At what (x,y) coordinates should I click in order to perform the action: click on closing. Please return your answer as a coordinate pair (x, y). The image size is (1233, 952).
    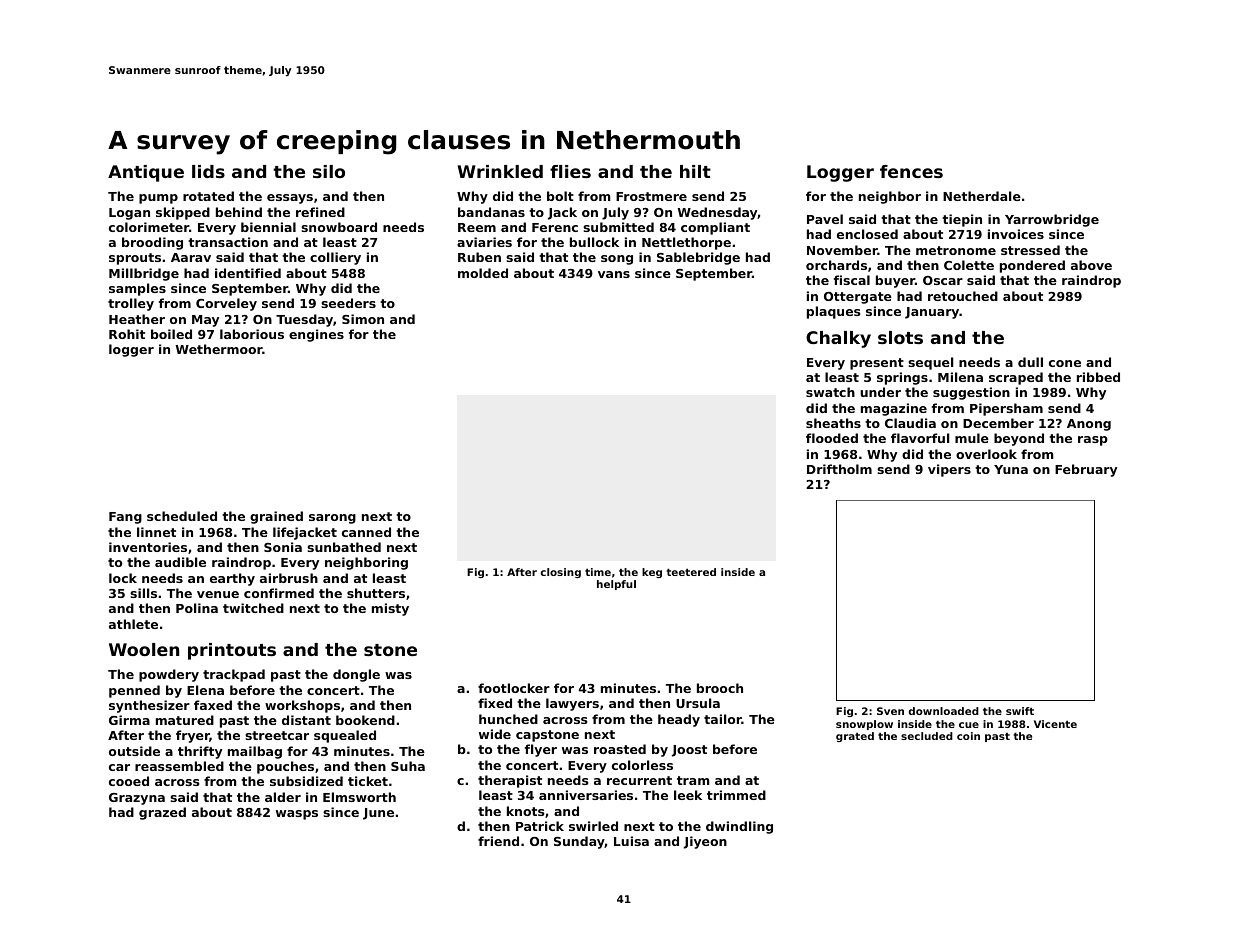
    Looking at the image, I should click on (561, 573).
